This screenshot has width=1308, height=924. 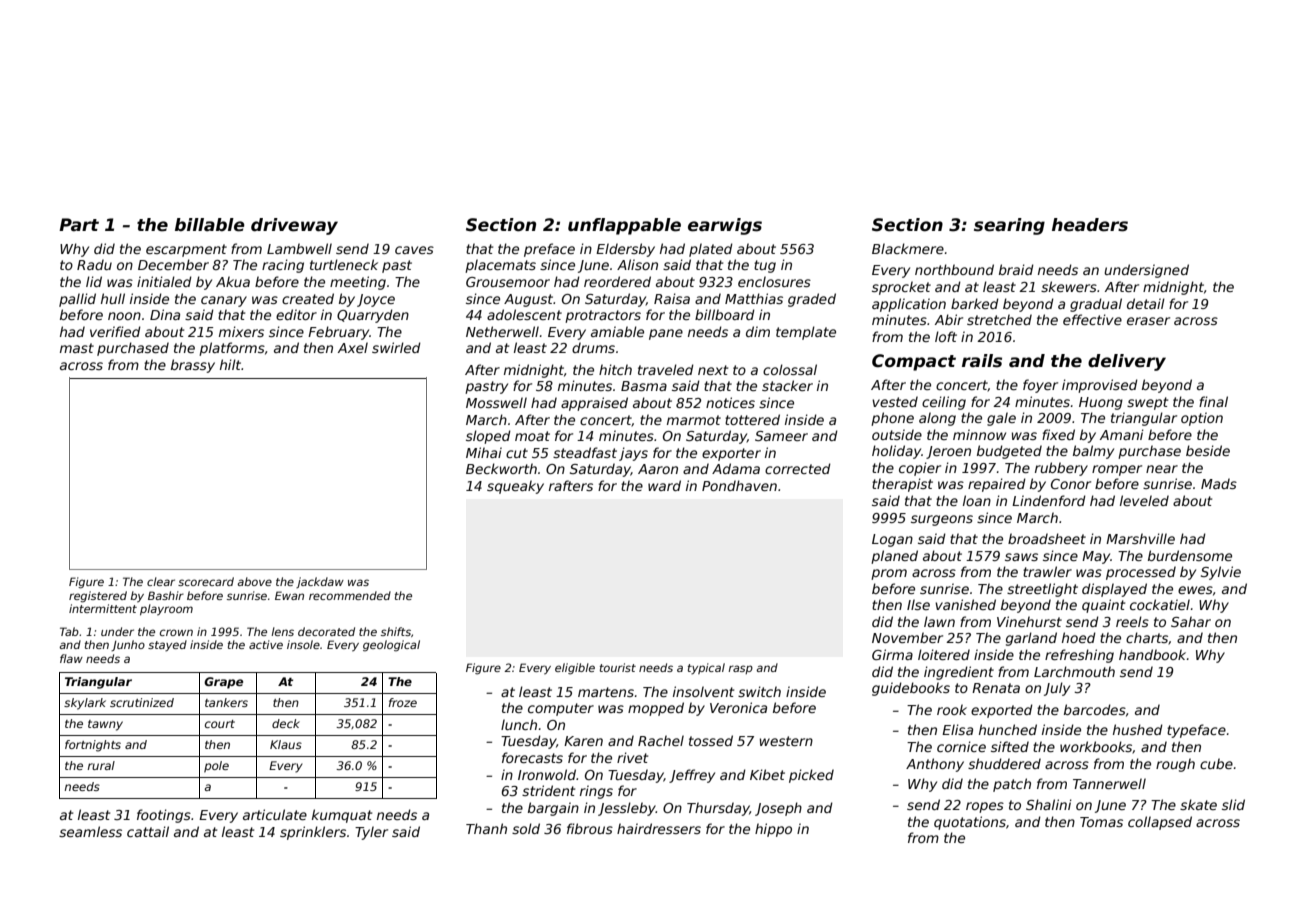 I want to click on sprinklers, so click(x=313, y=833).
